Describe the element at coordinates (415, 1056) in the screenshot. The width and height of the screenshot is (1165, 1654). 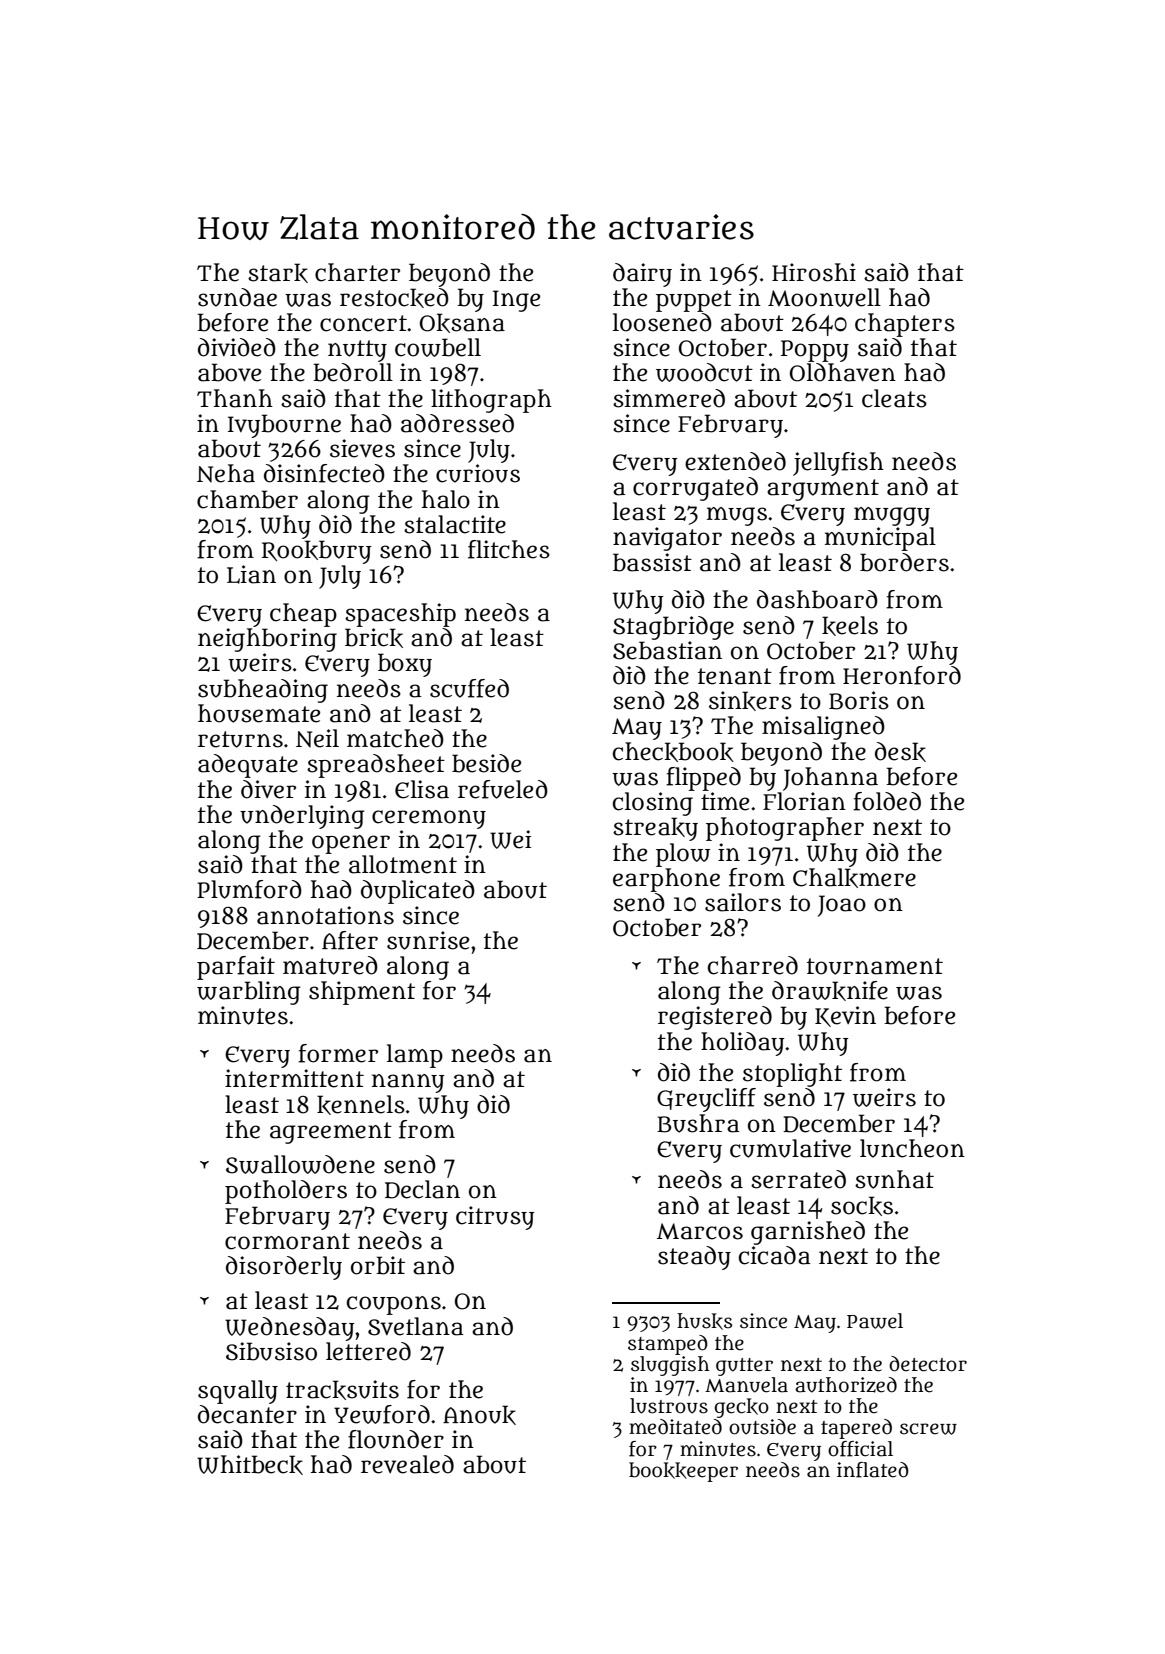
I see `lamp` at that location.
